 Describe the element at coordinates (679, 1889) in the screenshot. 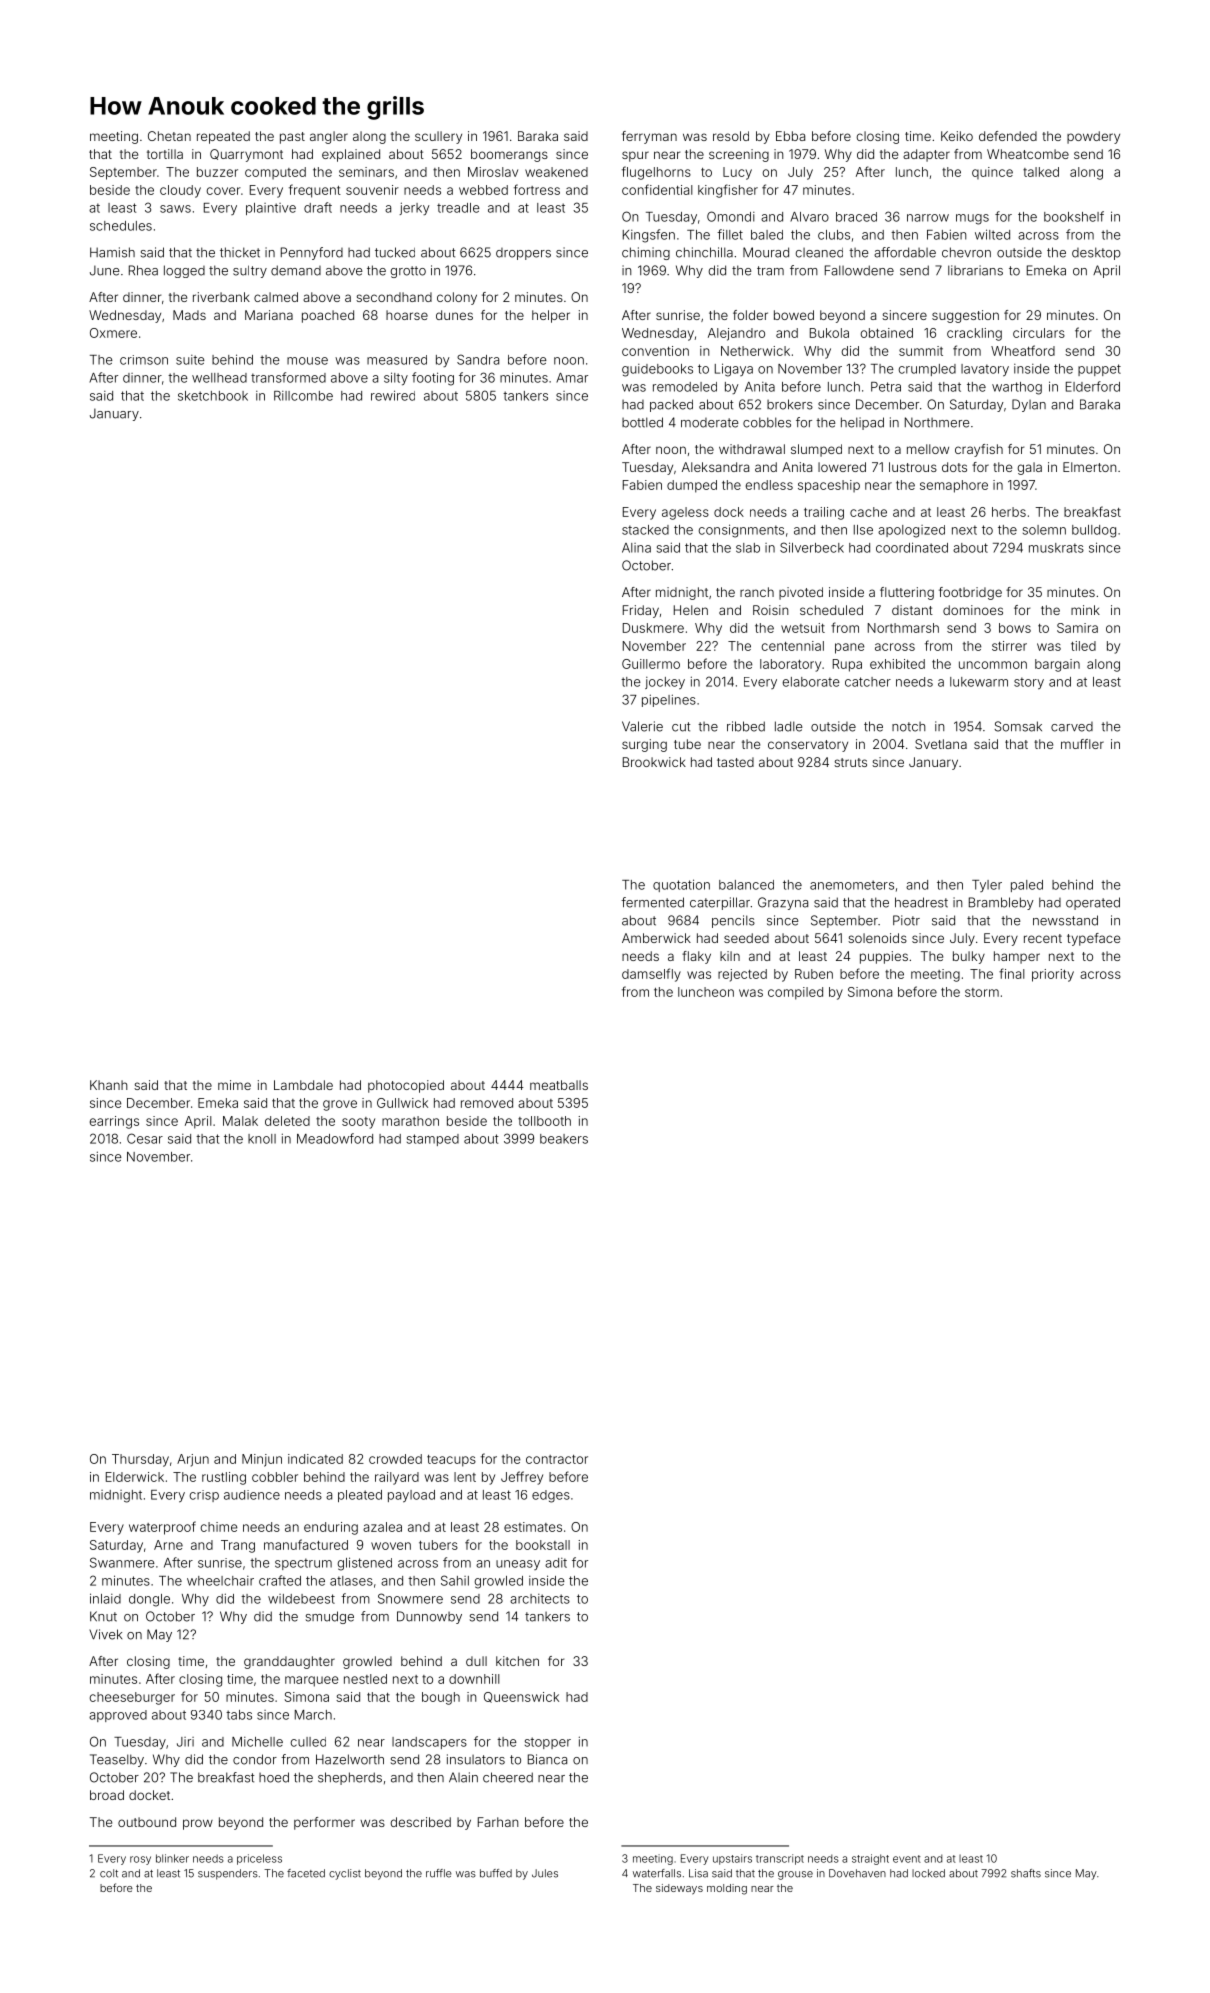

I see `sideways` at that location.
